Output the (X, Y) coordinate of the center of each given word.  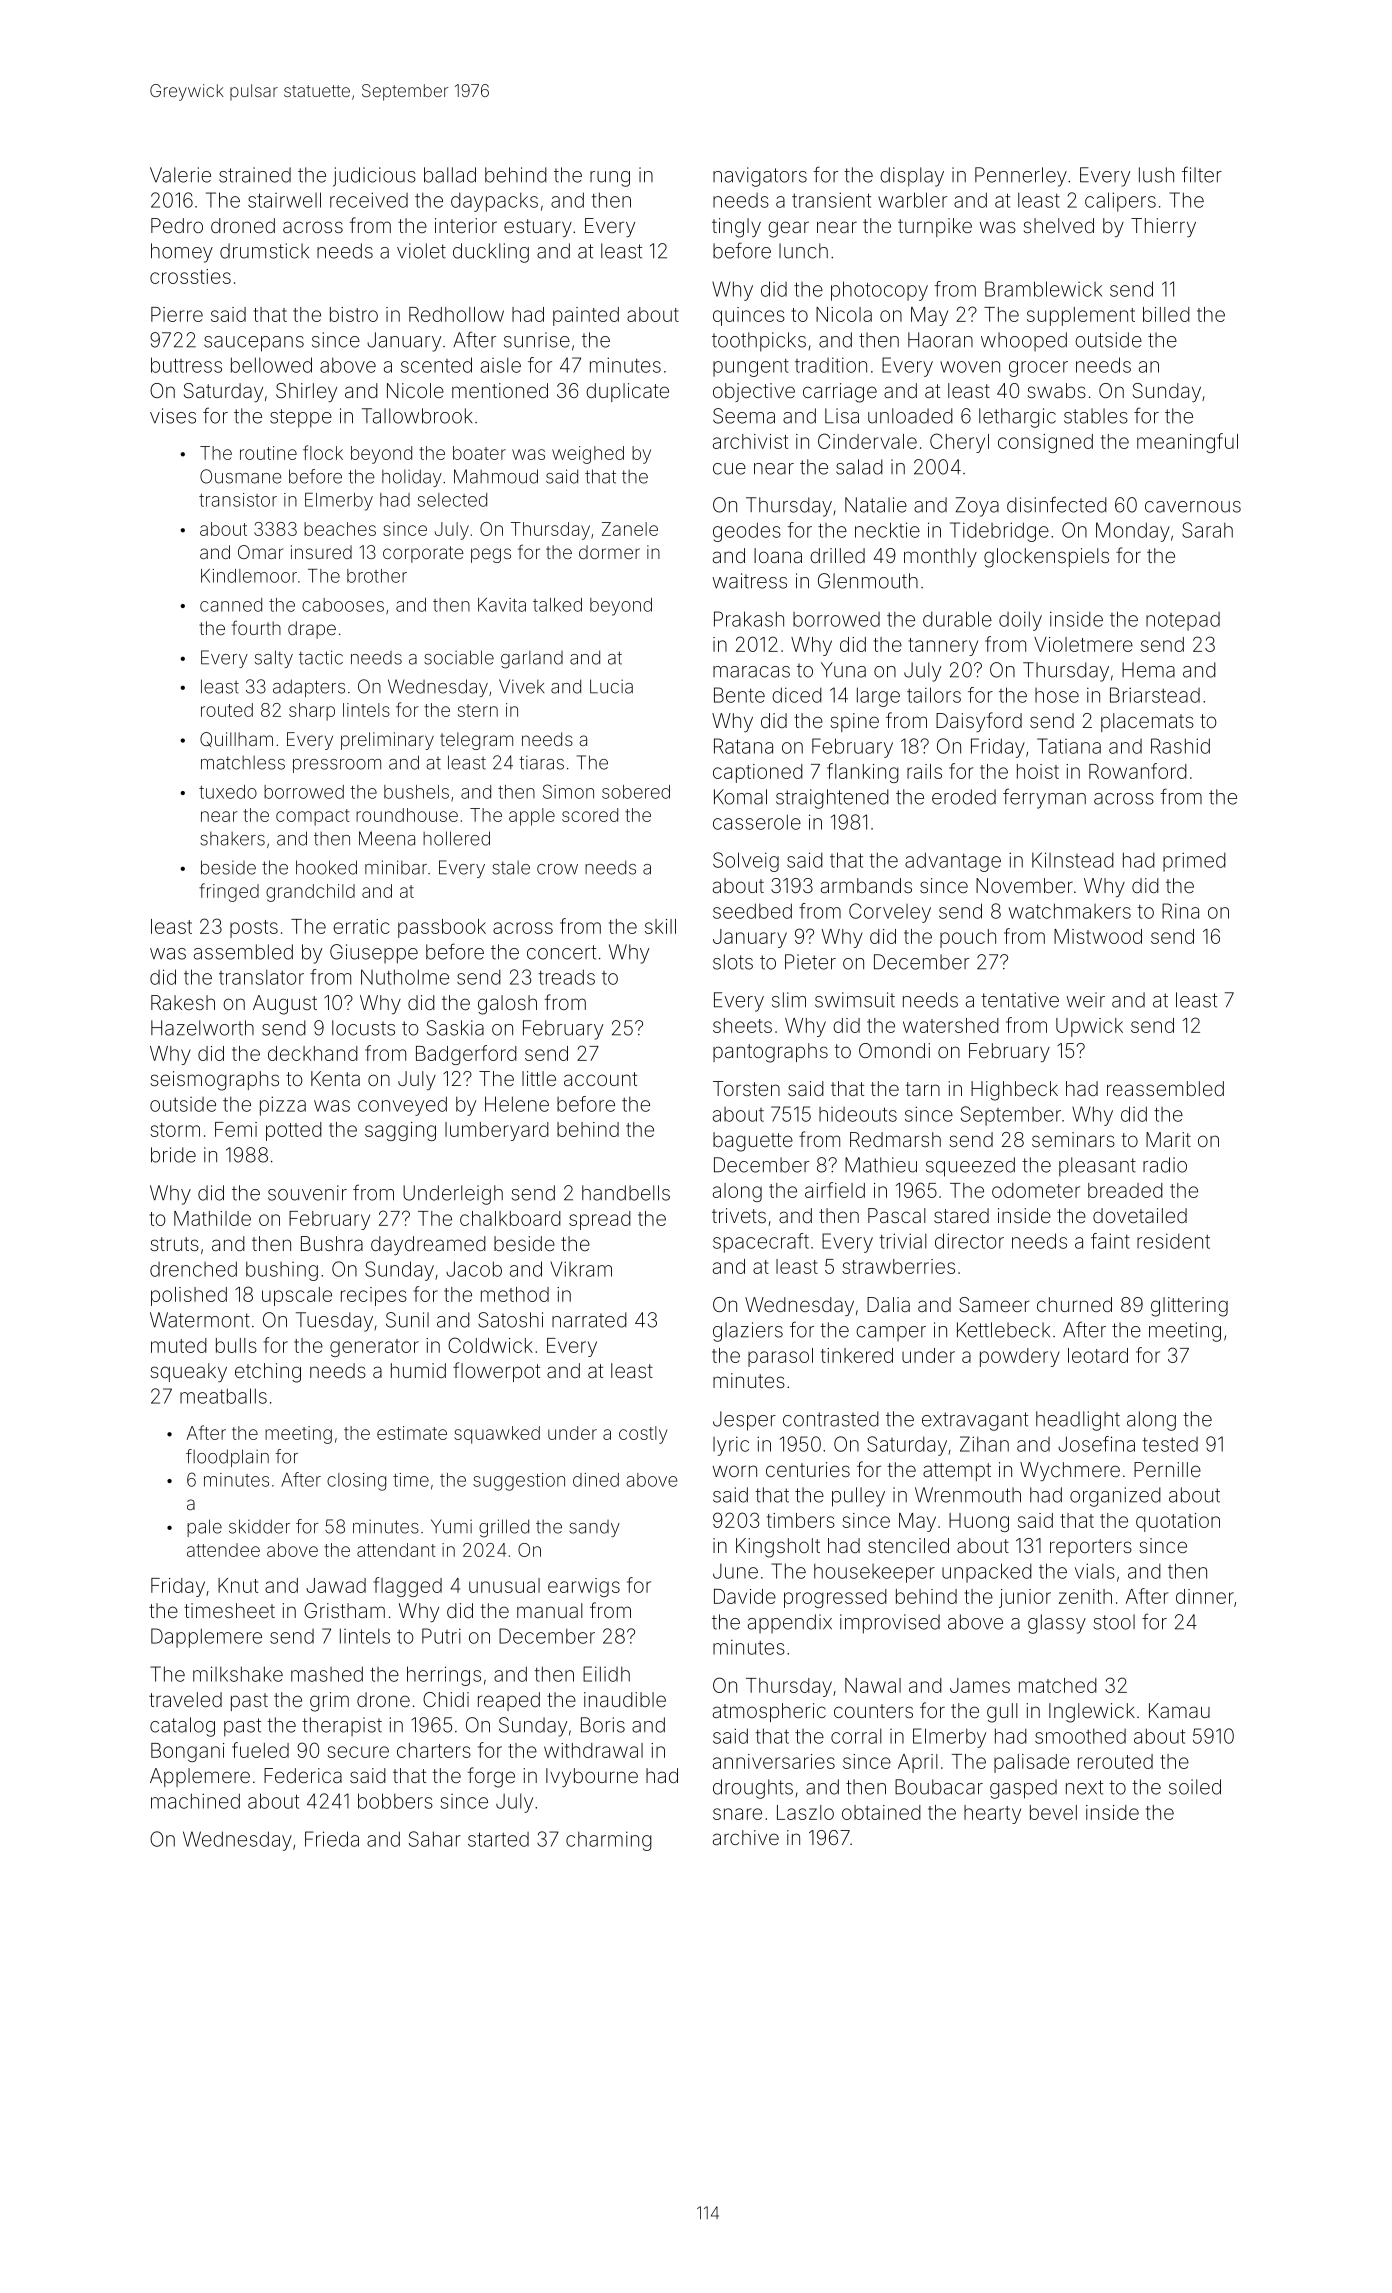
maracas (751, 672)
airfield (835, 1190)
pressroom (337, 766)
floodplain (227, 1458)
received (369, 200)
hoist (1038, 771)
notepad (1183, 621)
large (878, 697)
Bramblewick (1043, 289)
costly (643, 1435)
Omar (260, 552)
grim (329, 1702)
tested (1170, 1444)
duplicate (627, 392)
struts (174, 1244)
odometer (1036, 1190)
